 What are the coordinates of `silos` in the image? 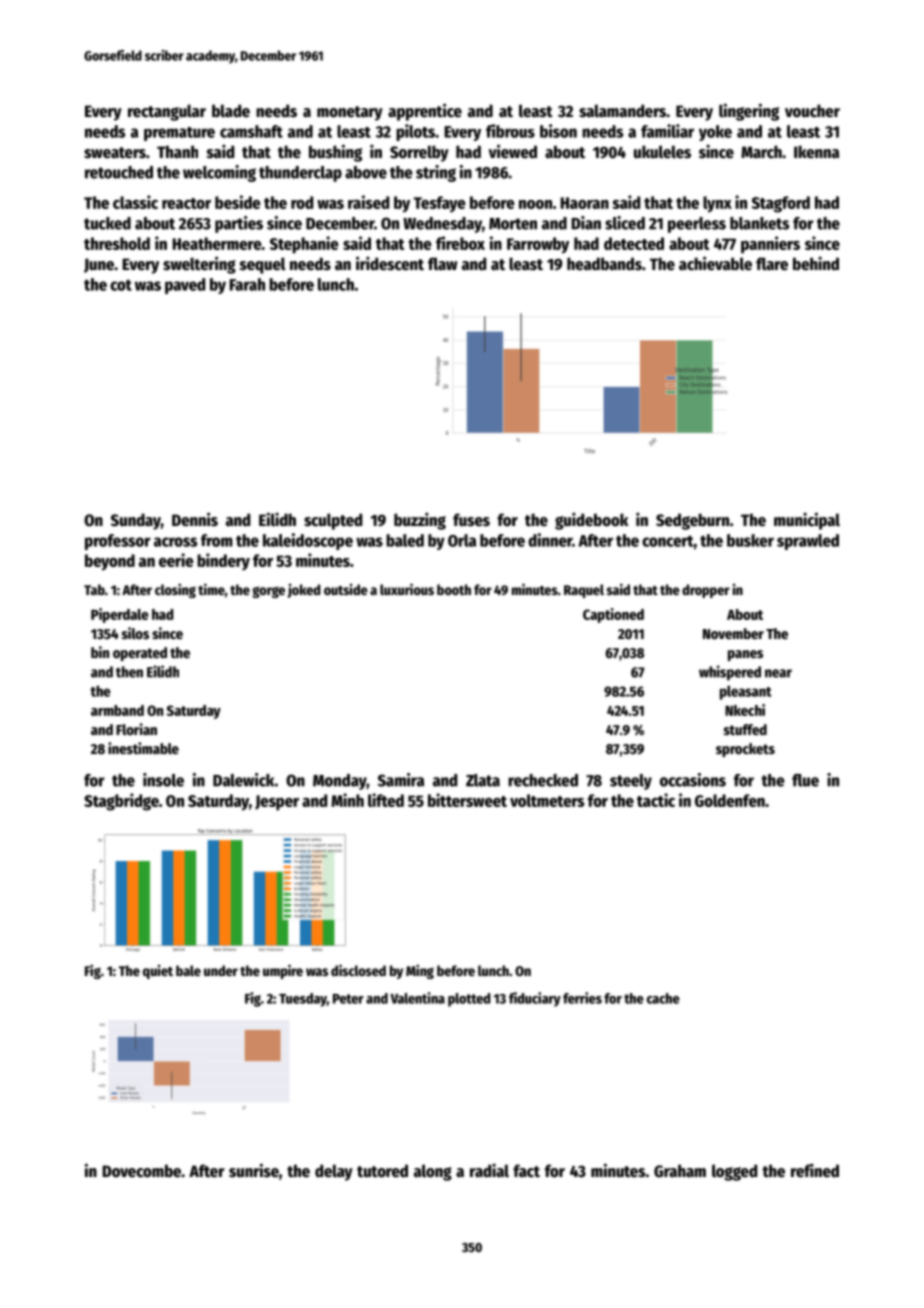 It's located at (135, 633).
